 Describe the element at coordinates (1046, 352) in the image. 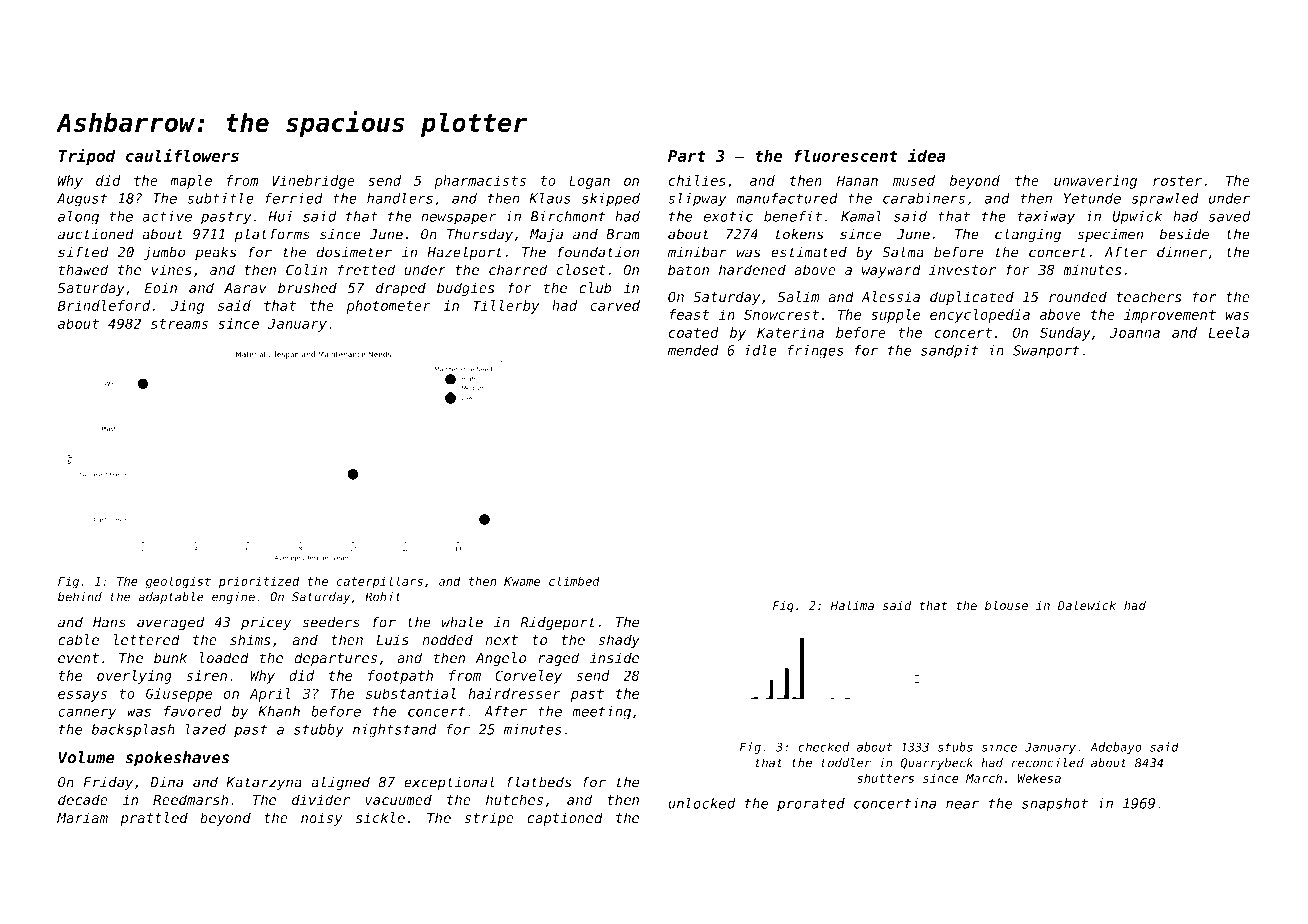

I see `Swanport` at that location.
